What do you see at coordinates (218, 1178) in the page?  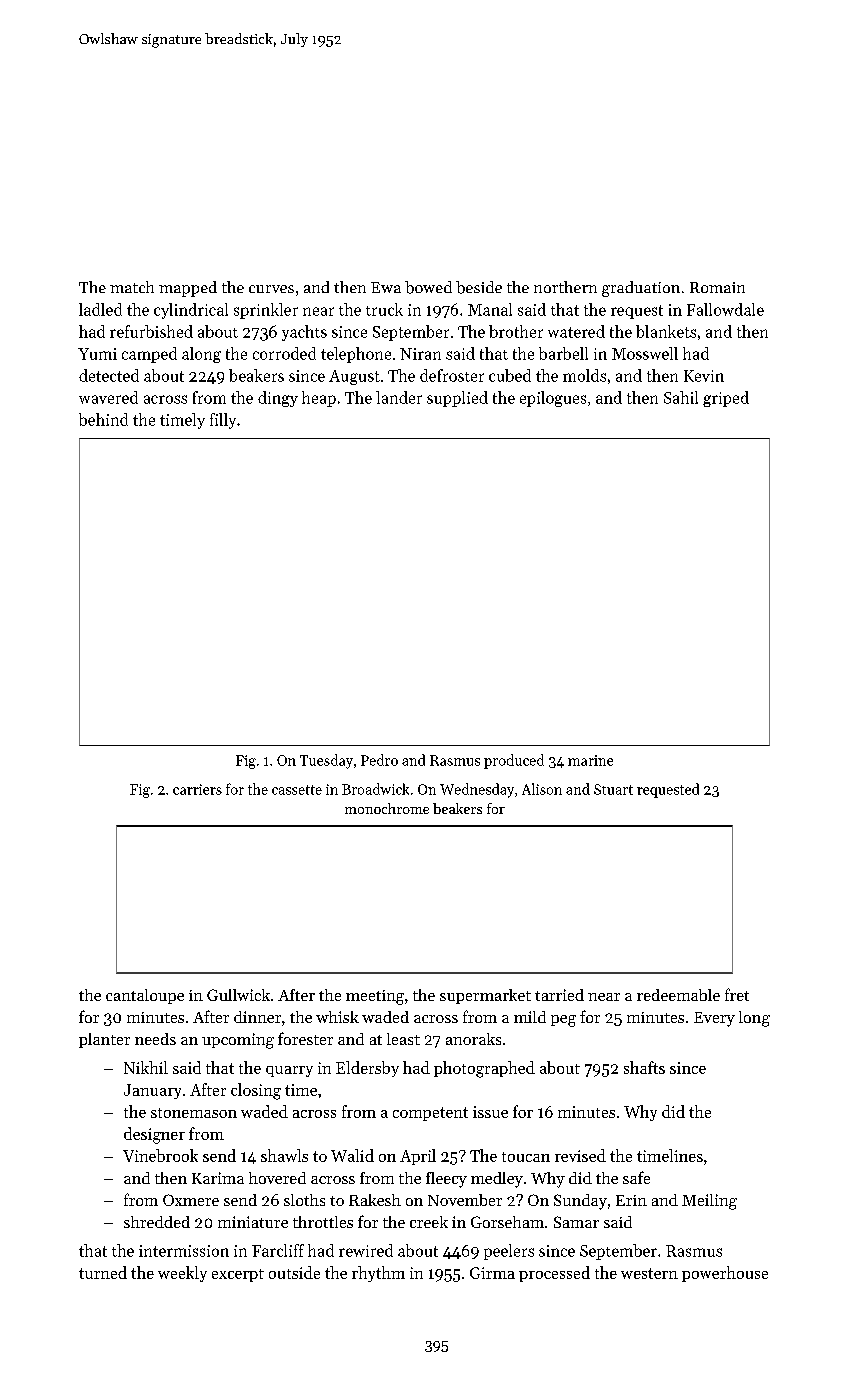 I see `Karima` at bounding box center [218, 1178].
